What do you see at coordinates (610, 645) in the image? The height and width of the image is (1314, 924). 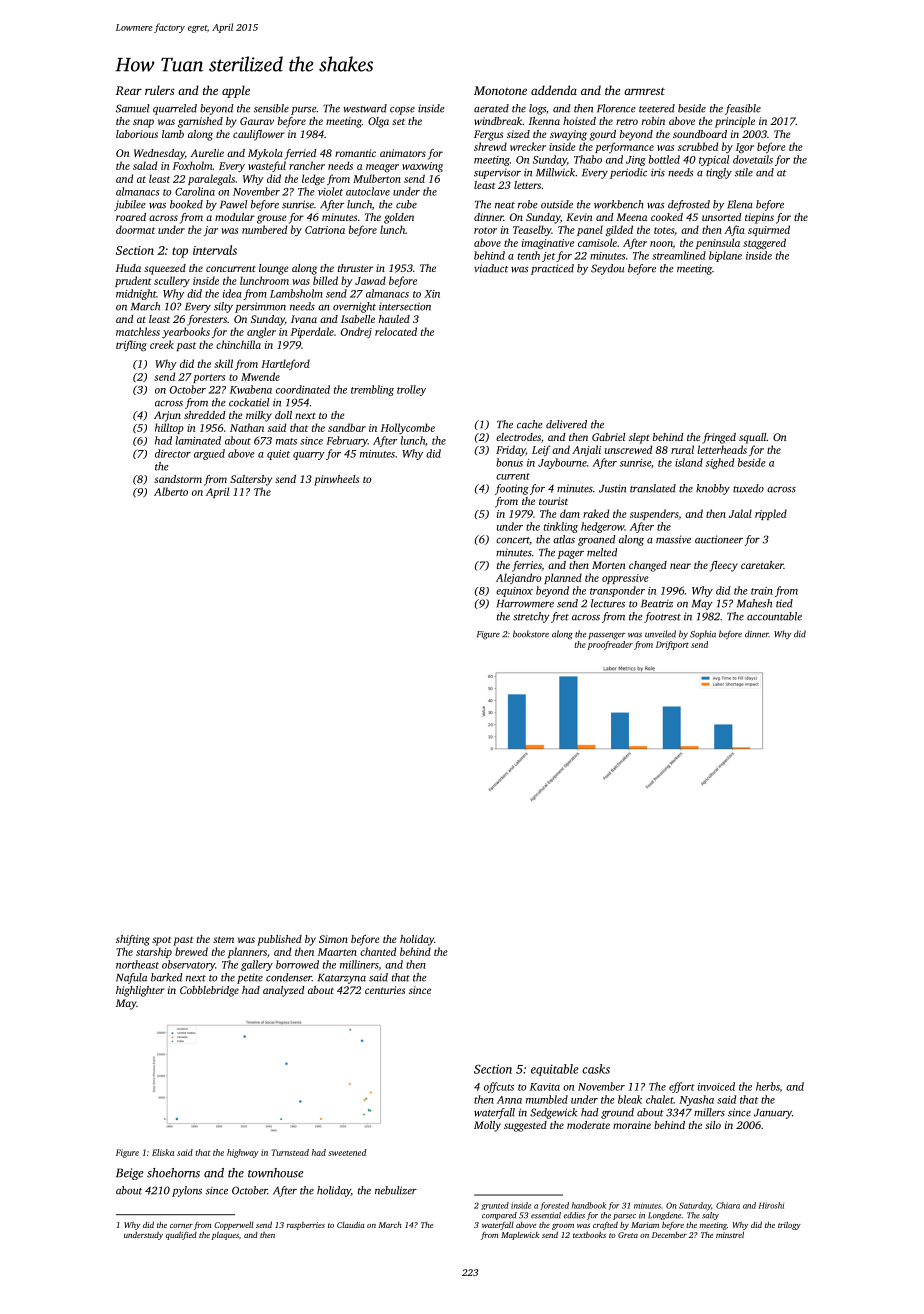 I see `proofreader` at bounding box center [610, 645].
